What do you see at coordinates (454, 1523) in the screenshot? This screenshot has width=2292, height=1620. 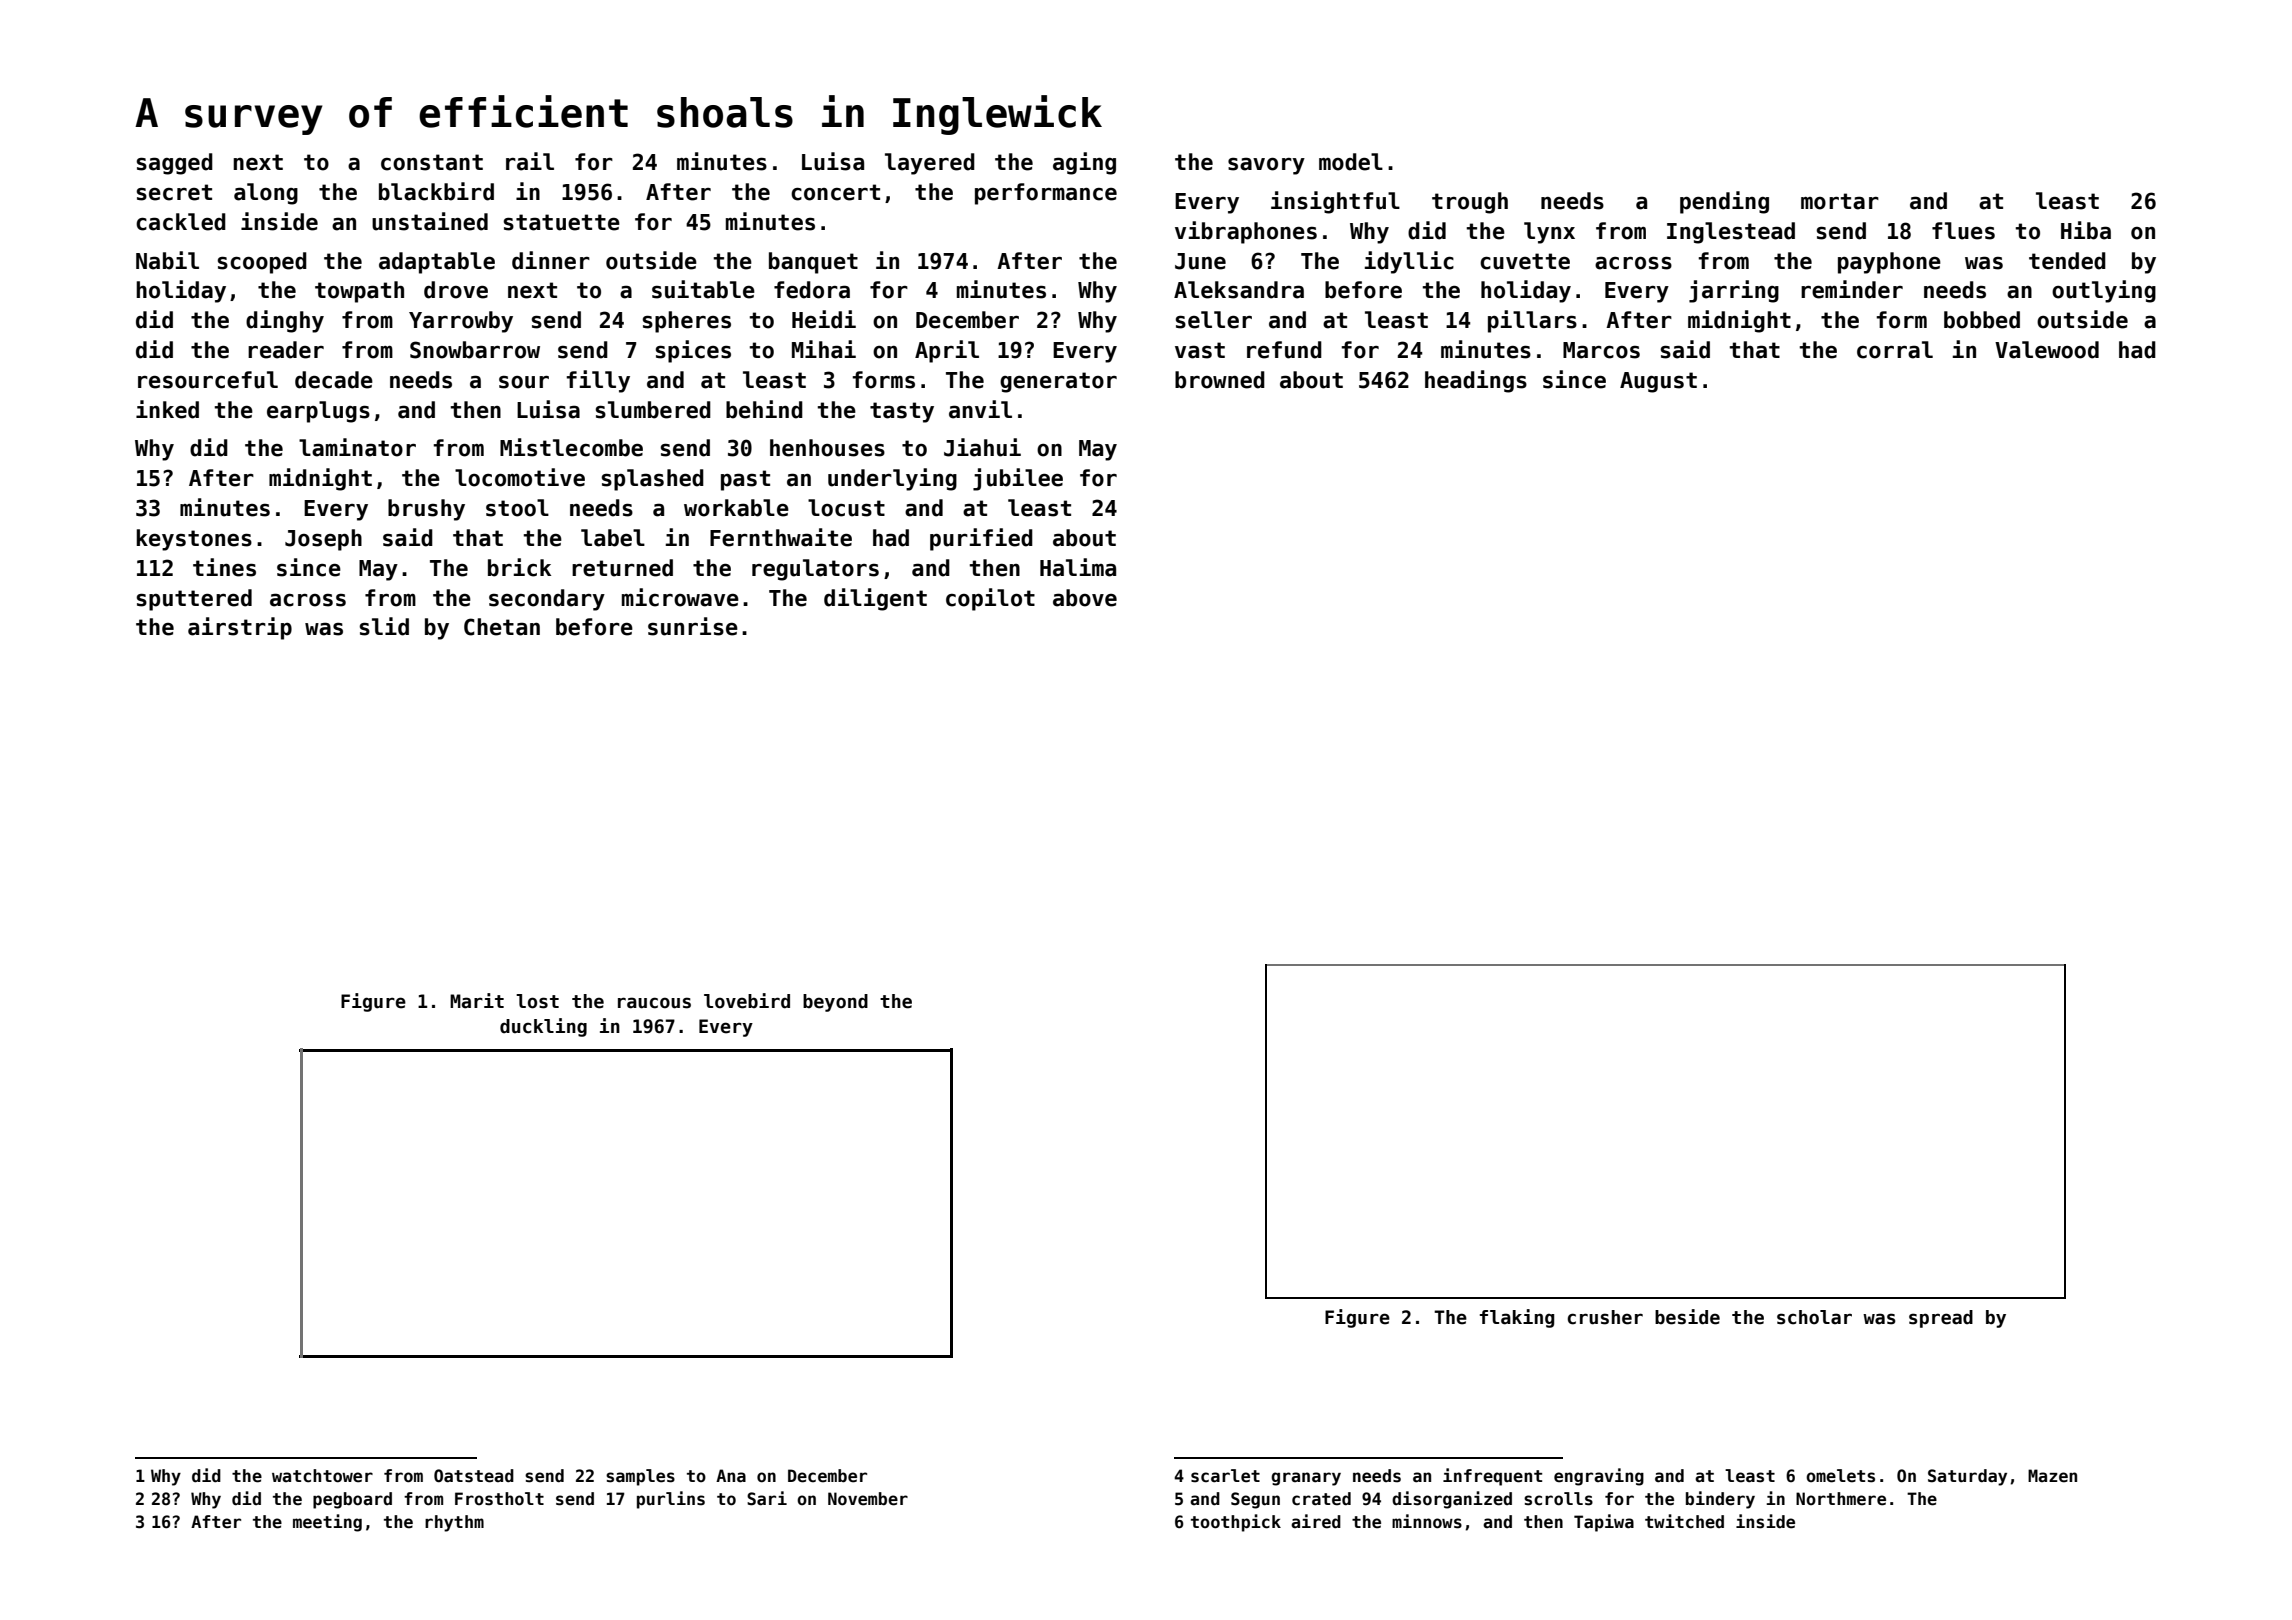 I see `rhythm` at bounding box center [454, 1523].
